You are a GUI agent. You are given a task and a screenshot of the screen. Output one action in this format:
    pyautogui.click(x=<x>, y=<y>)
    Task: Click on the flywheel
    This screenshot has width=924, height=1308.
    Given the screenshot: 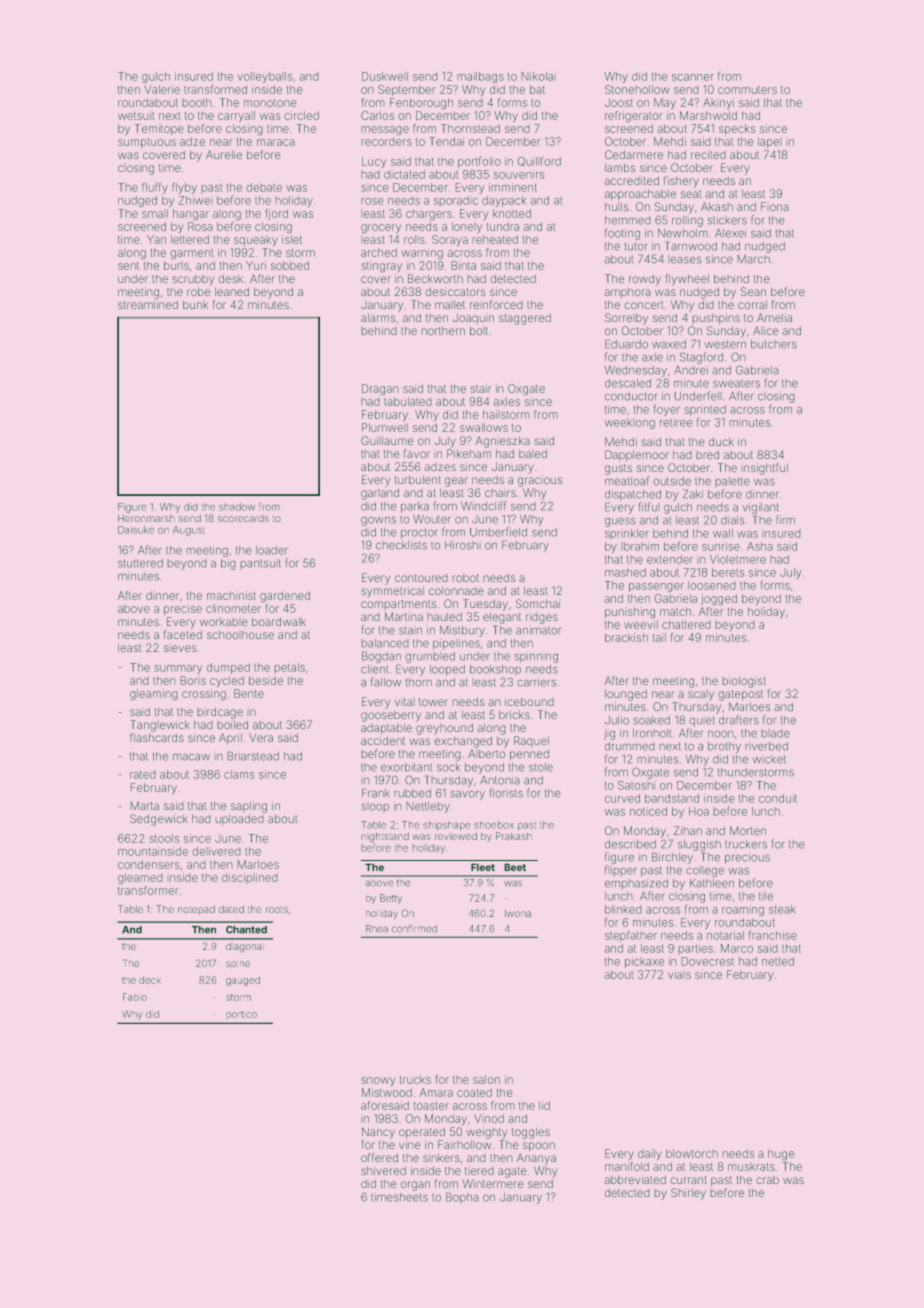 What is the action you would take?
    pyautogui.click(x=687, y=280)
